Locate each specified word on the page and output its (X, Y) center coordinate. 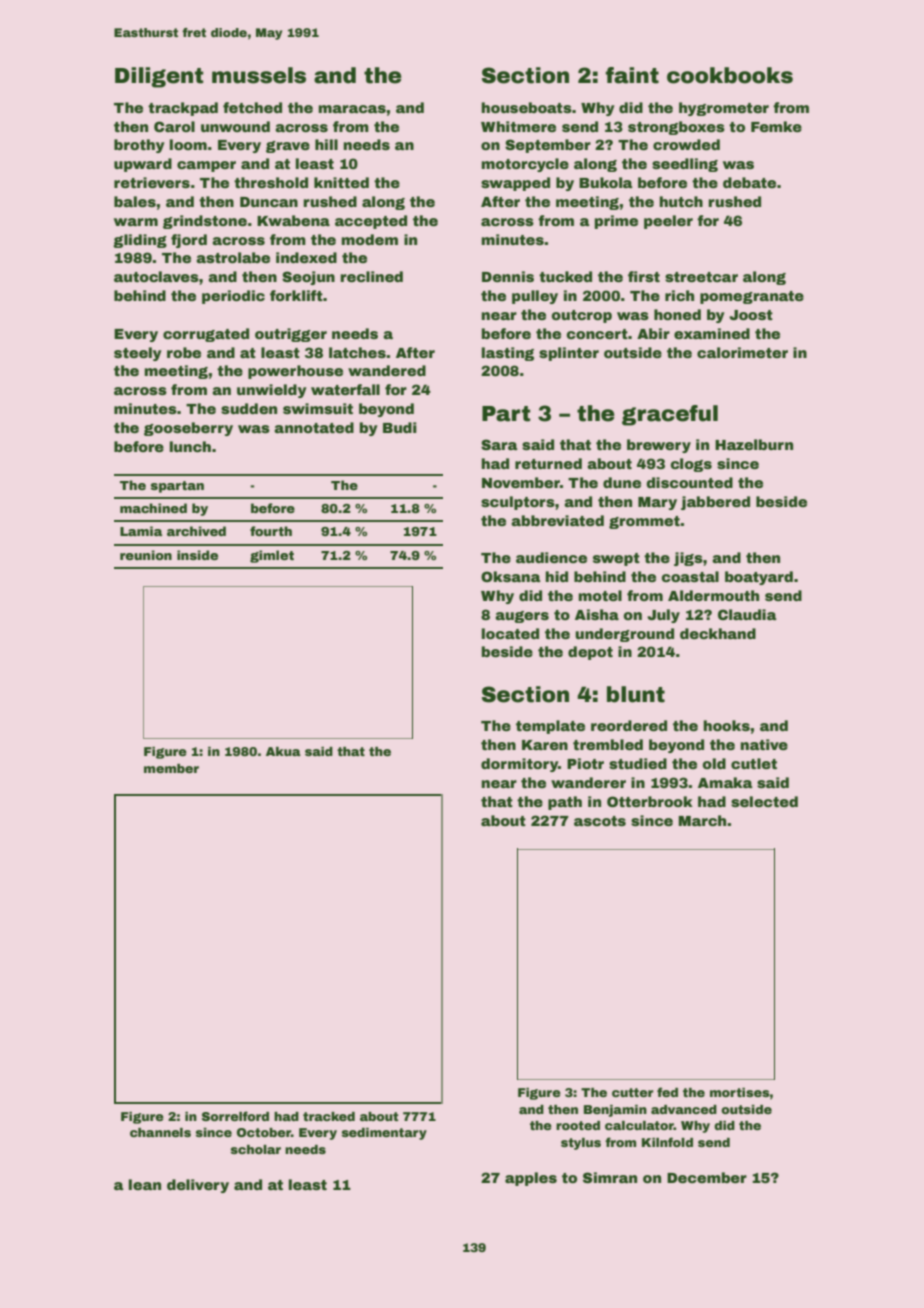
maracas (352, 109)
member (171, 768)
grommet (644, 522)
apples (531, 1179)
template (550, 727)
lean (145, 1184)
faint (632, 75)
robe (184, 352)
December (707, 1177)
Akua (283, 751)
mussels (259, 75)
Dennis (508, 276)
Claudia (747, 614)
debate (749, 182)
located (510, 633)
